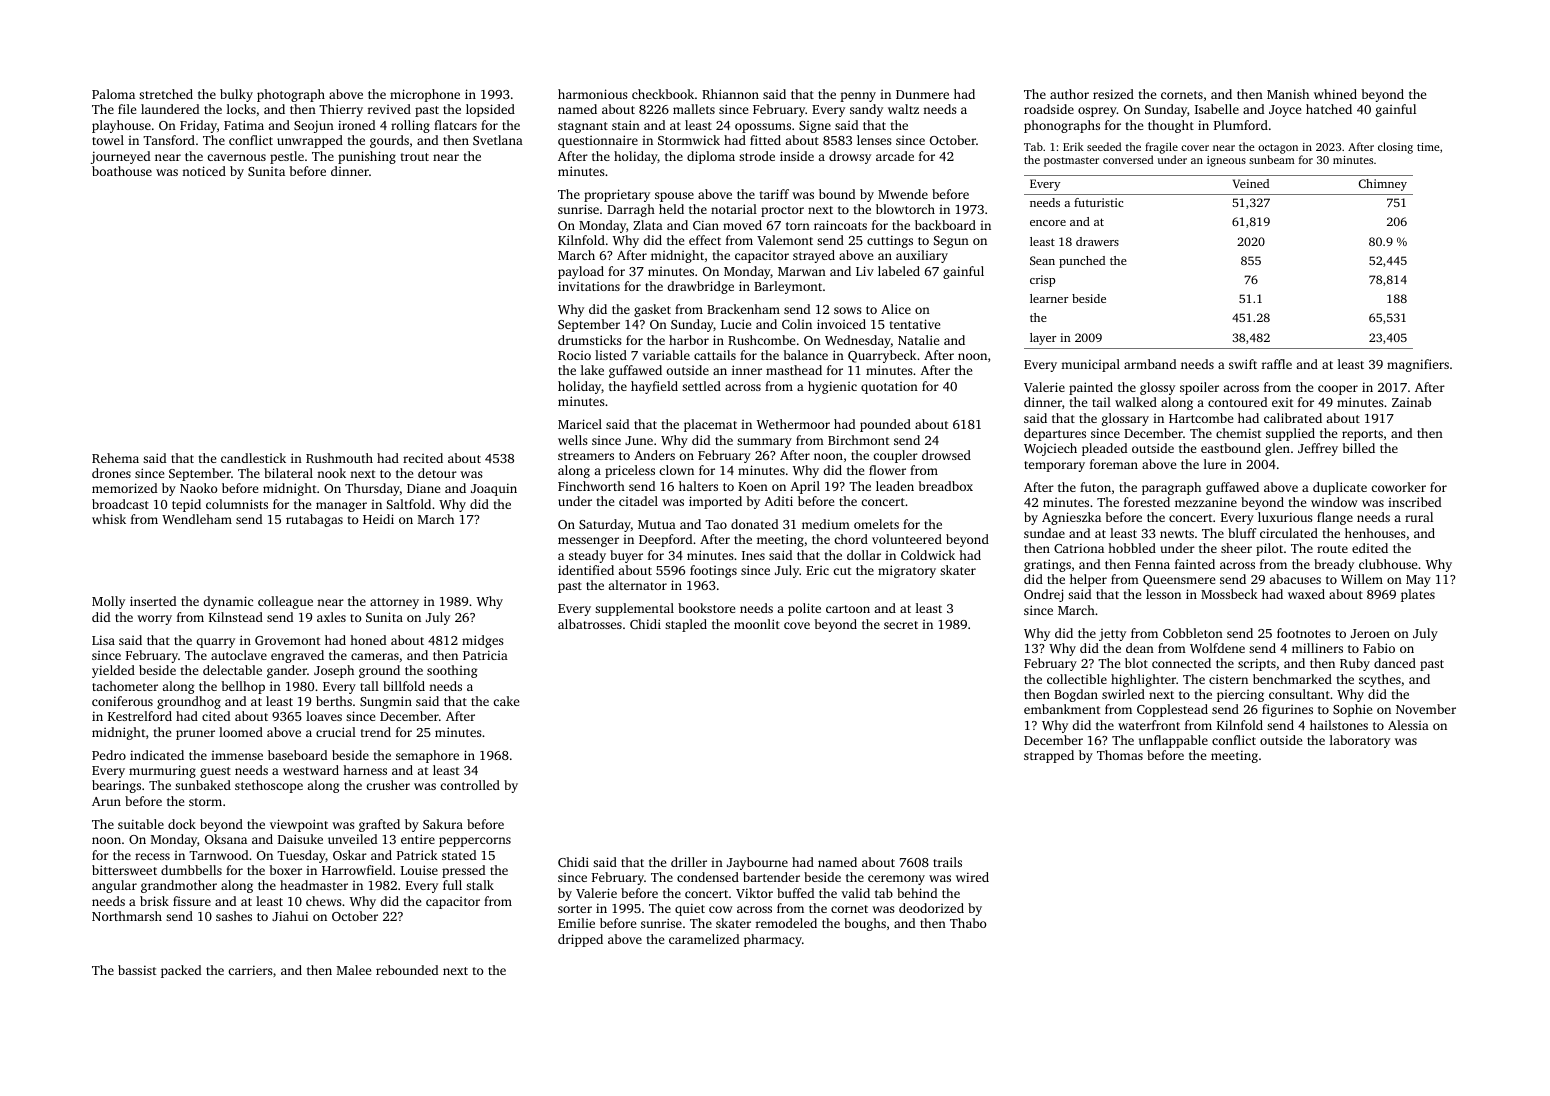 The height and width of the screenshot is (1096, 1550). I want to click on Malee, so click(354, 970).
